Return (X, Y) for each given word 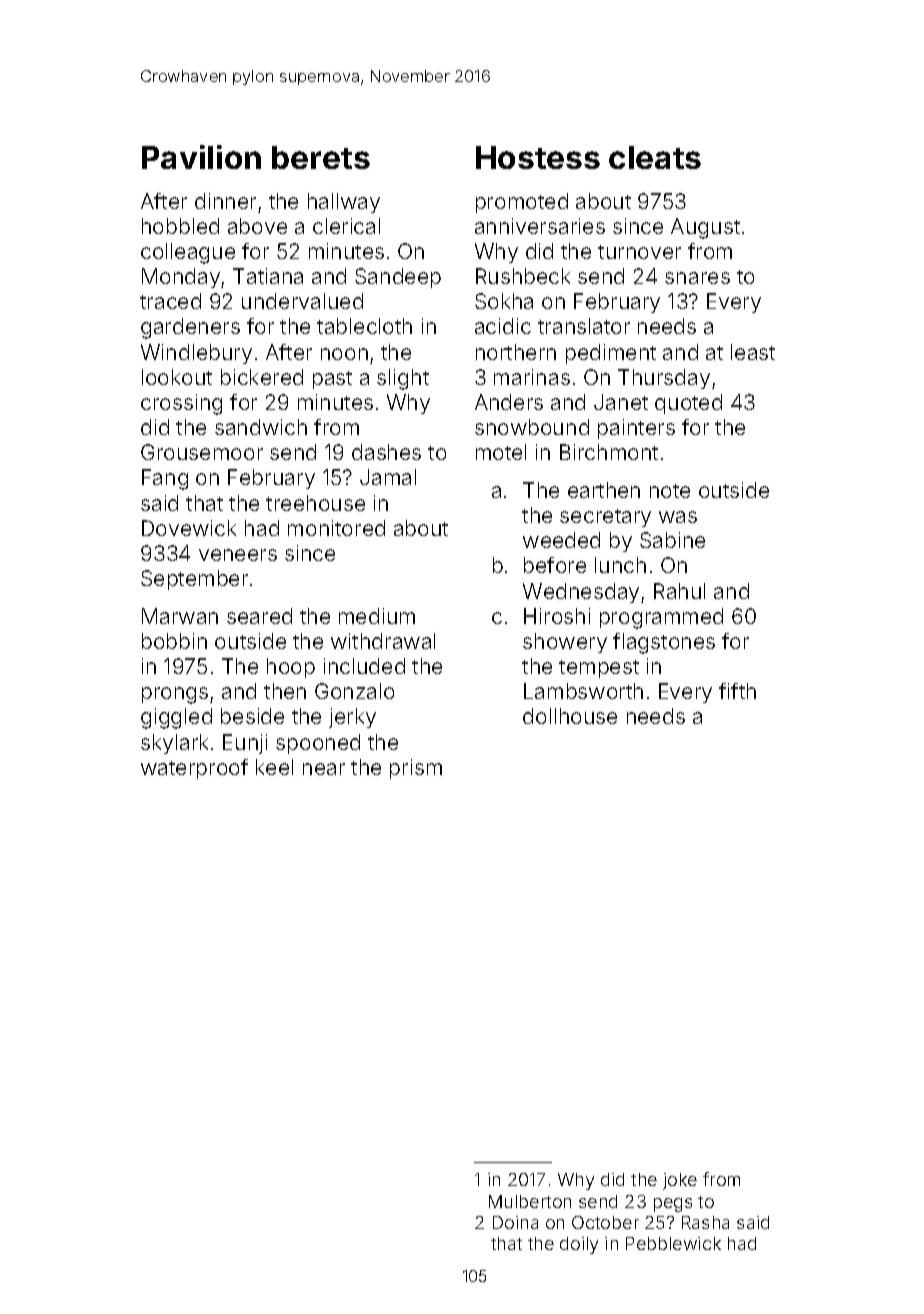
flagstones (664, 643)
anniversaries (540, 226)
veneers (238, 555)
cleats (655, 157)
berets (321, 157)
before (555, 565)
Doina (515, 1222)
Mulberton (530, 1201)
